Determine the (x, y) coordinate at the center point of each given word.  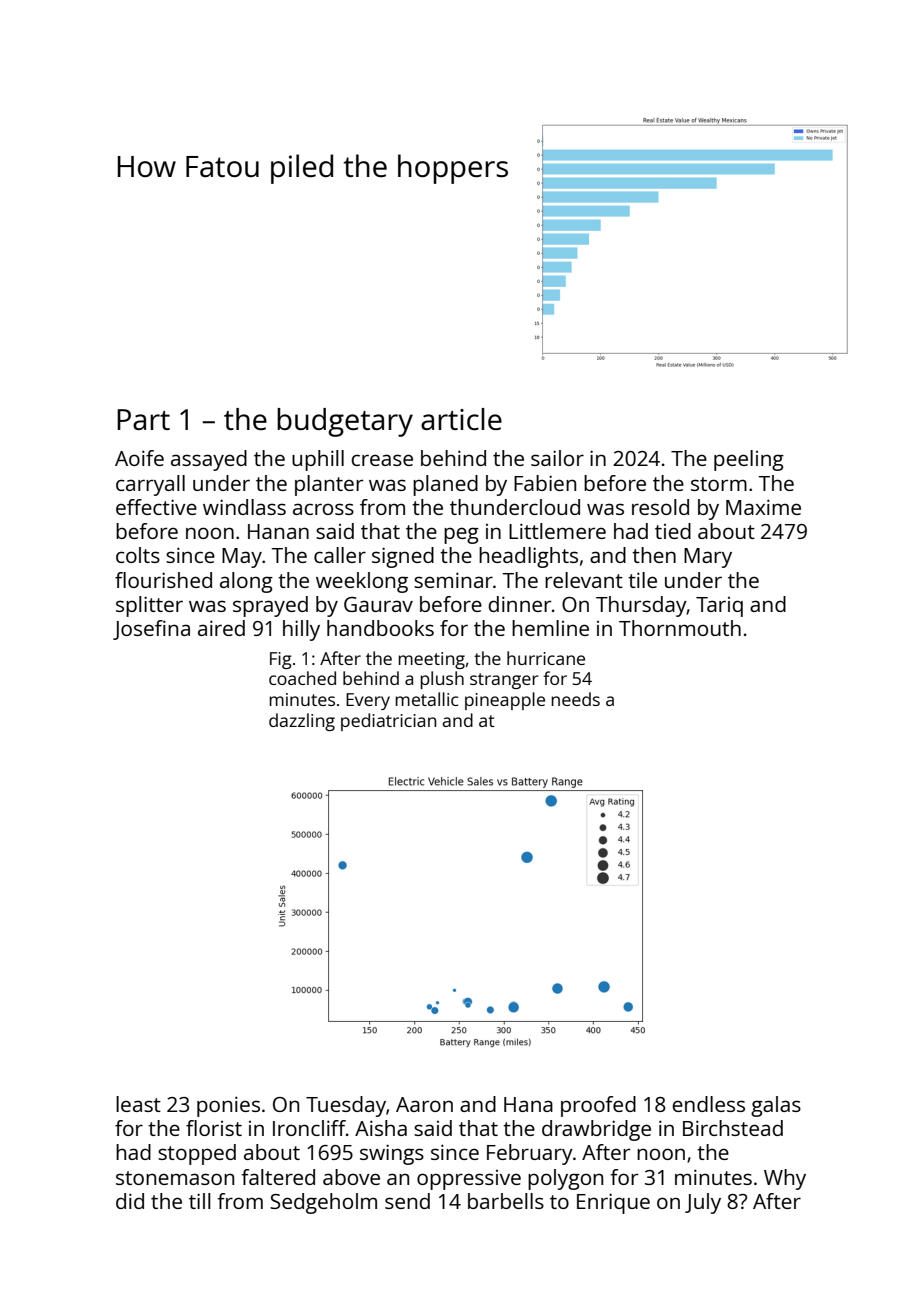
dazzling (302, 722)
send (407, 1201)
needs (575, 699)
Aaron (424, 1104)
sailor (557, 458)
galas (776, 1106)
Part (143, 419)
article (461, 419)
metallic (426, 699)
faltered (278, 1177)
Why (785, 1179)
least (138, 1104)
